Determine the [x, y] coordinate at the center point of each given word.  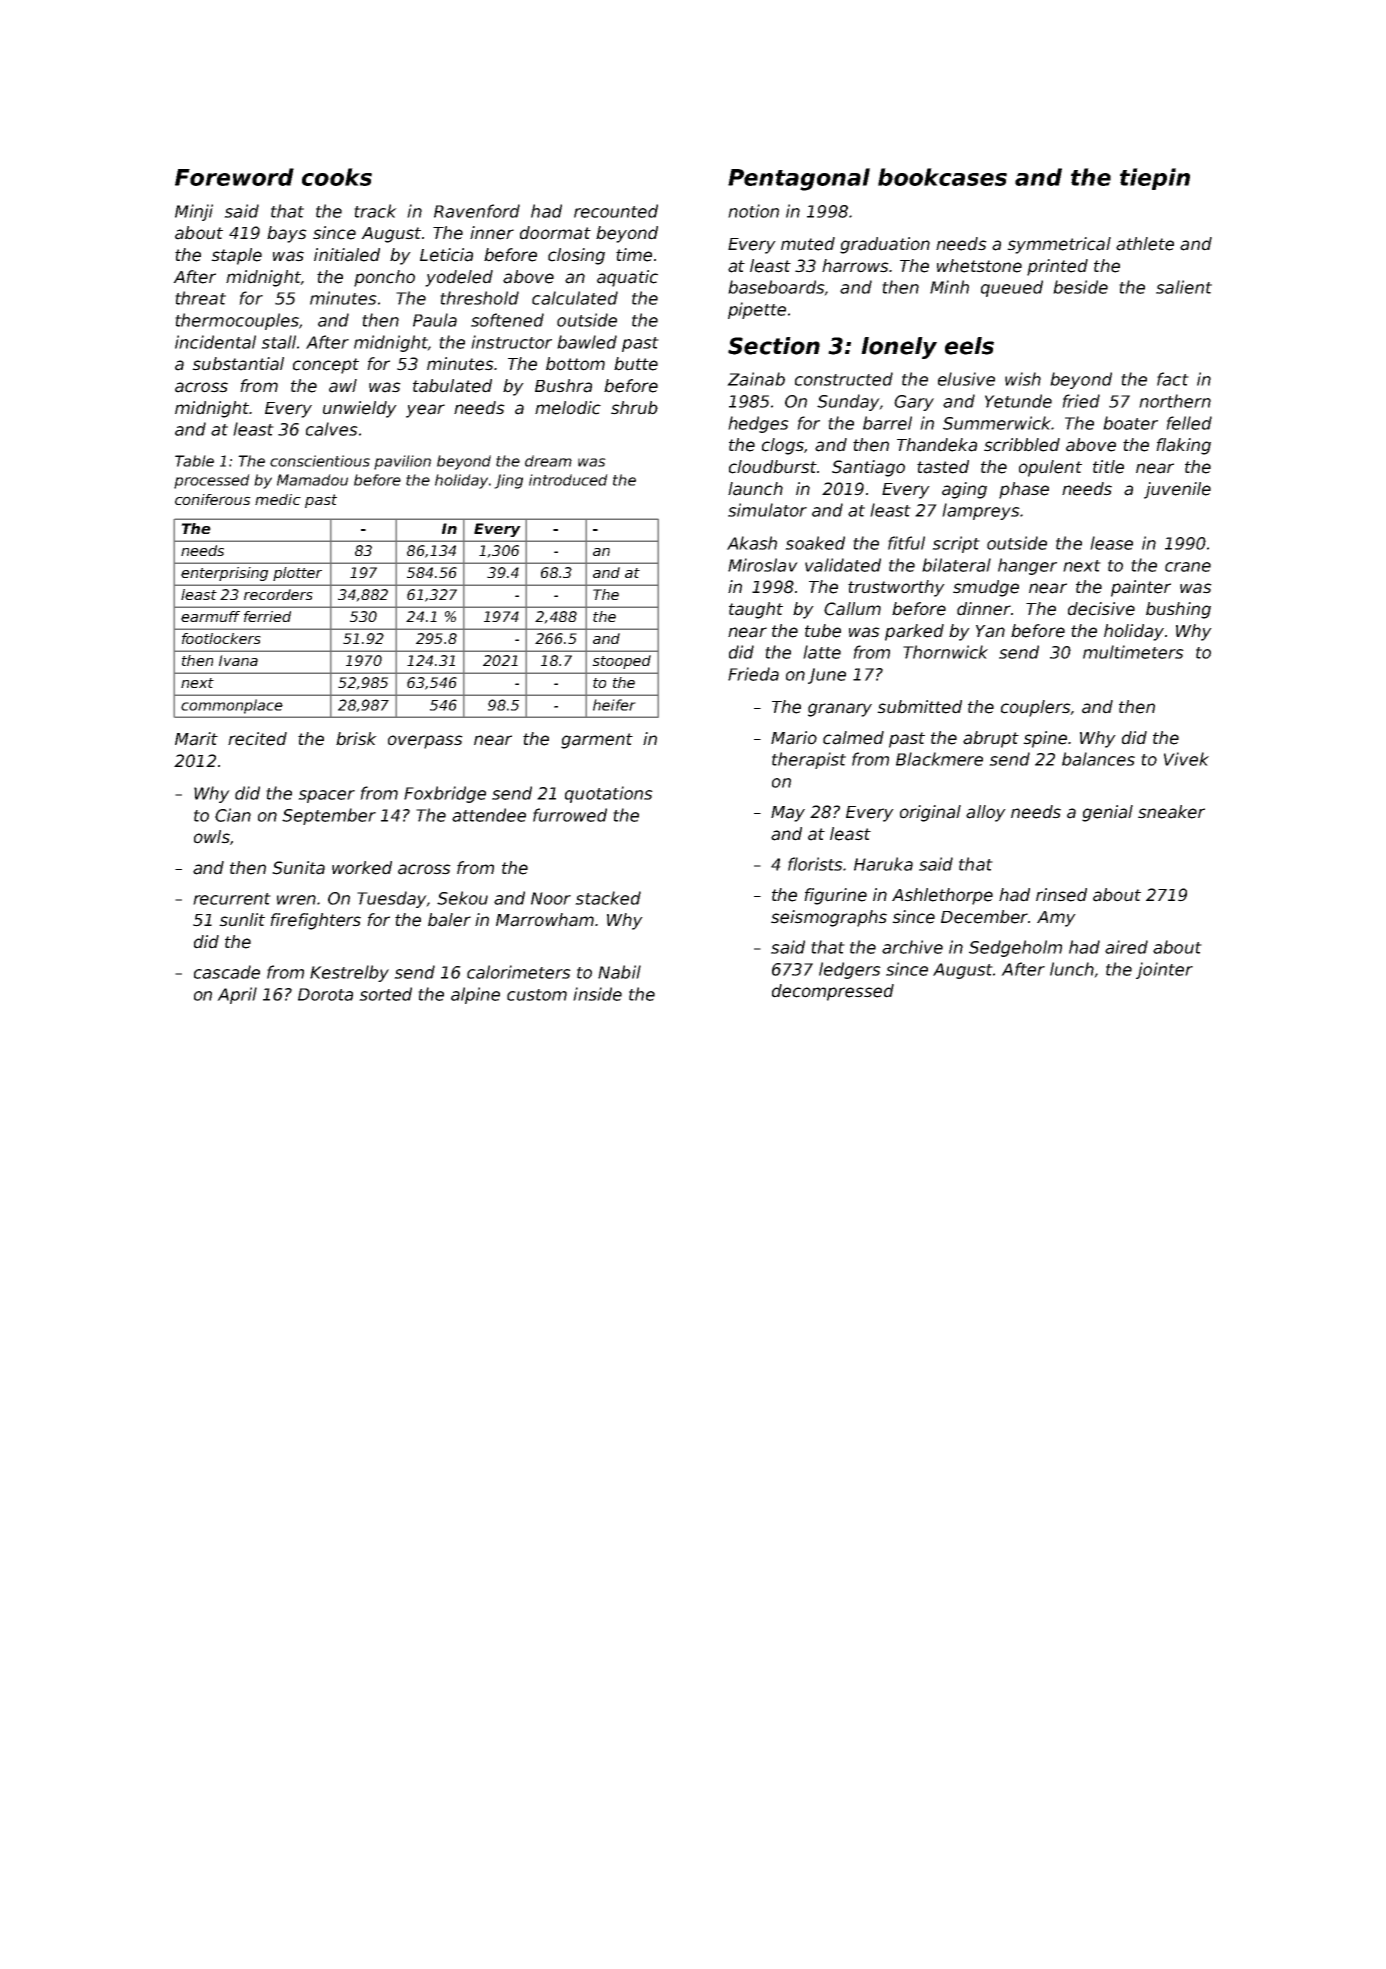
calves [332, 429]
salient [1184, 287]
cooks [337, 177]
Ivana [238, 660]
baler [449, 920]
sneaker [1171, 812]
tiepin [1155, 179]
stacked [608, 898]
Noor [551, 898]
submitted [919, 707]
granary [840, 710]
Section [774, 346]
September [329, 816]
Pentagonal [799, 179]
